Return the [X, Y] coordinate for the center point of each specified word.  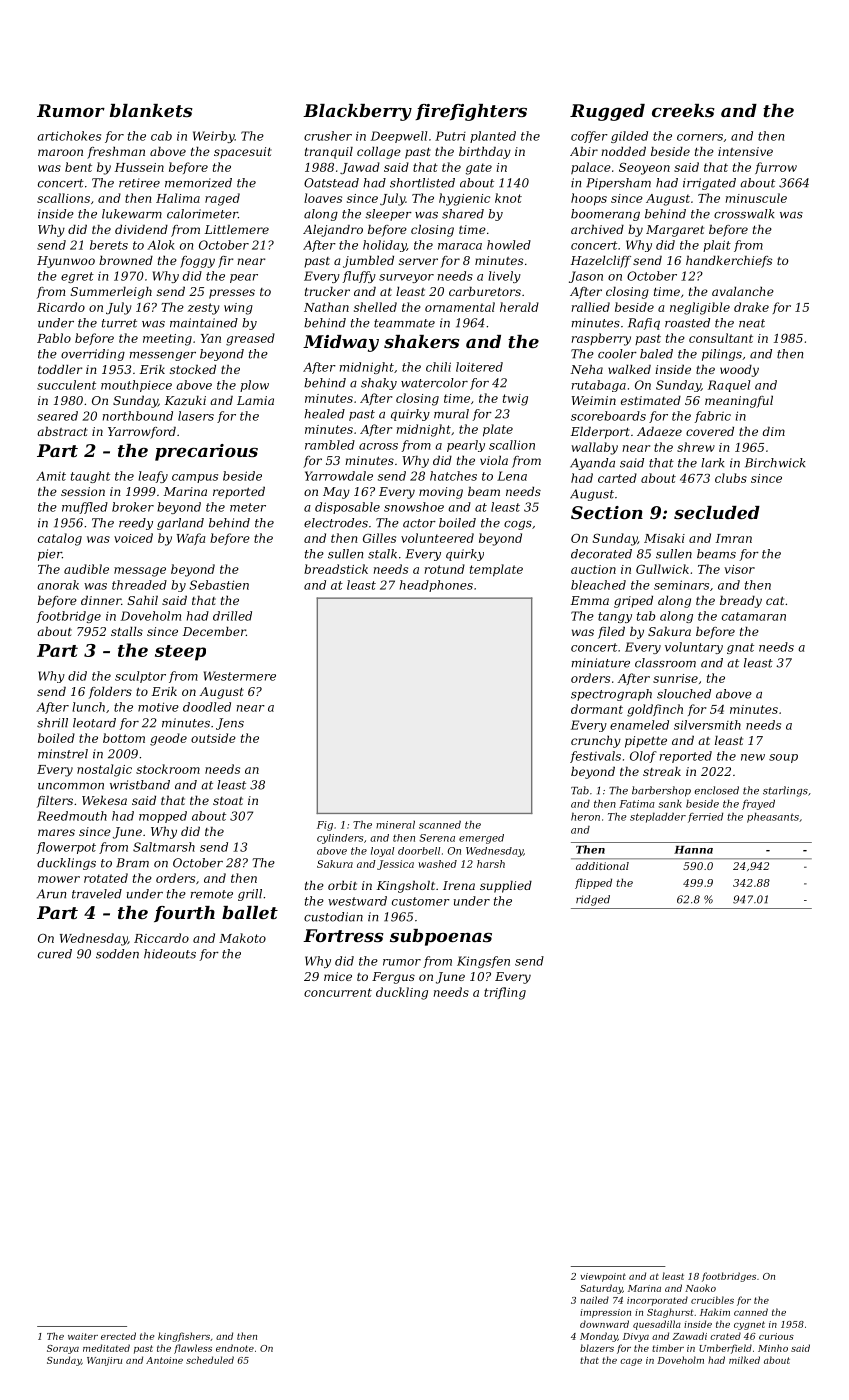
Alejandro [333, 231]
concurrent [338, 992]
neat [752, 323]
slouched [684, 694]
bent [78, 167]
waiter [83, 1336]
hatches [453, 476]
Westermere [240, 676]
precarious [206, 452]
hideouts [170, 954]
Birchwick [775, 463]
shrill [52, 723]
